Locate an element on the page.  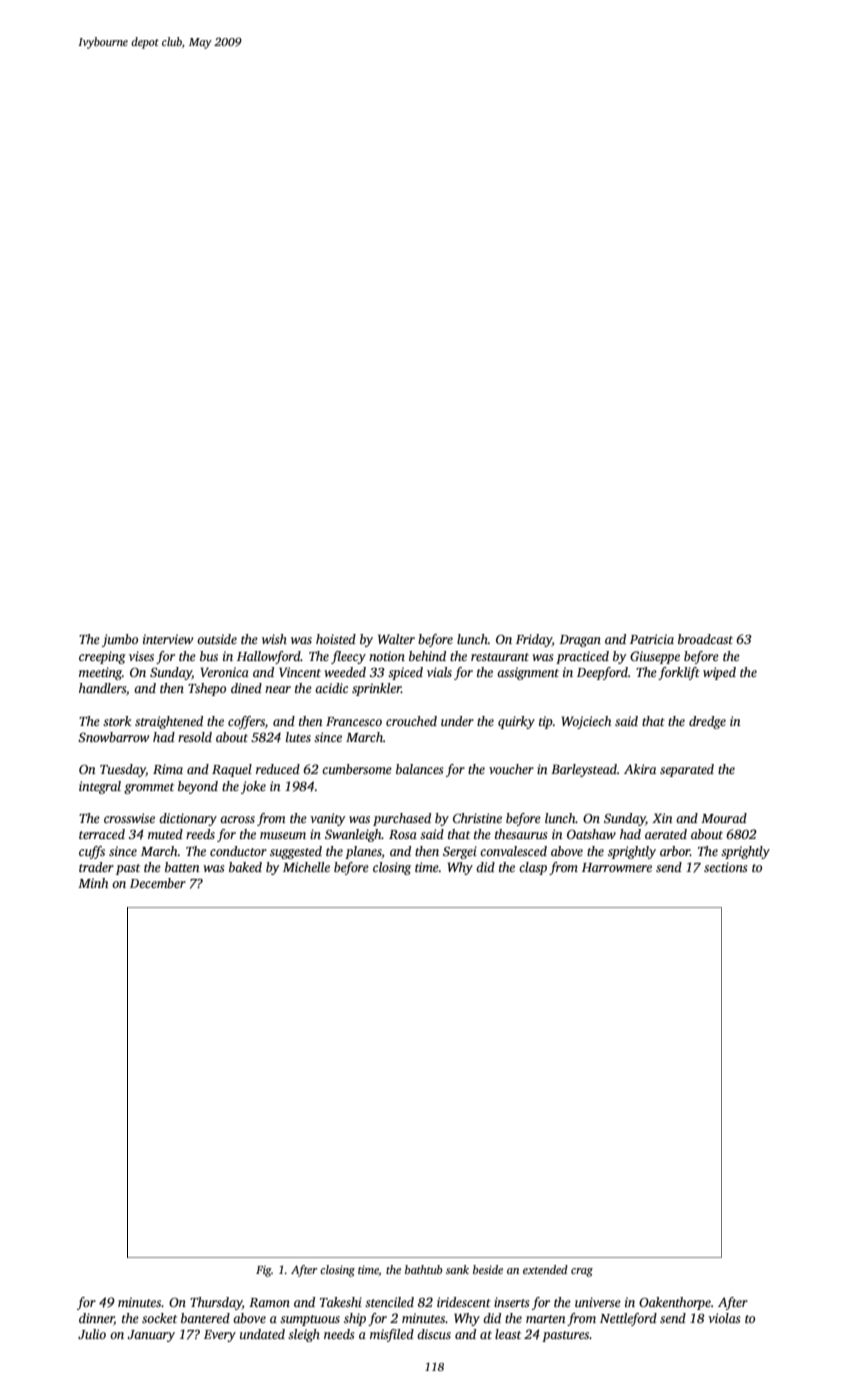
Christine is located at coordinates (477, 818).
